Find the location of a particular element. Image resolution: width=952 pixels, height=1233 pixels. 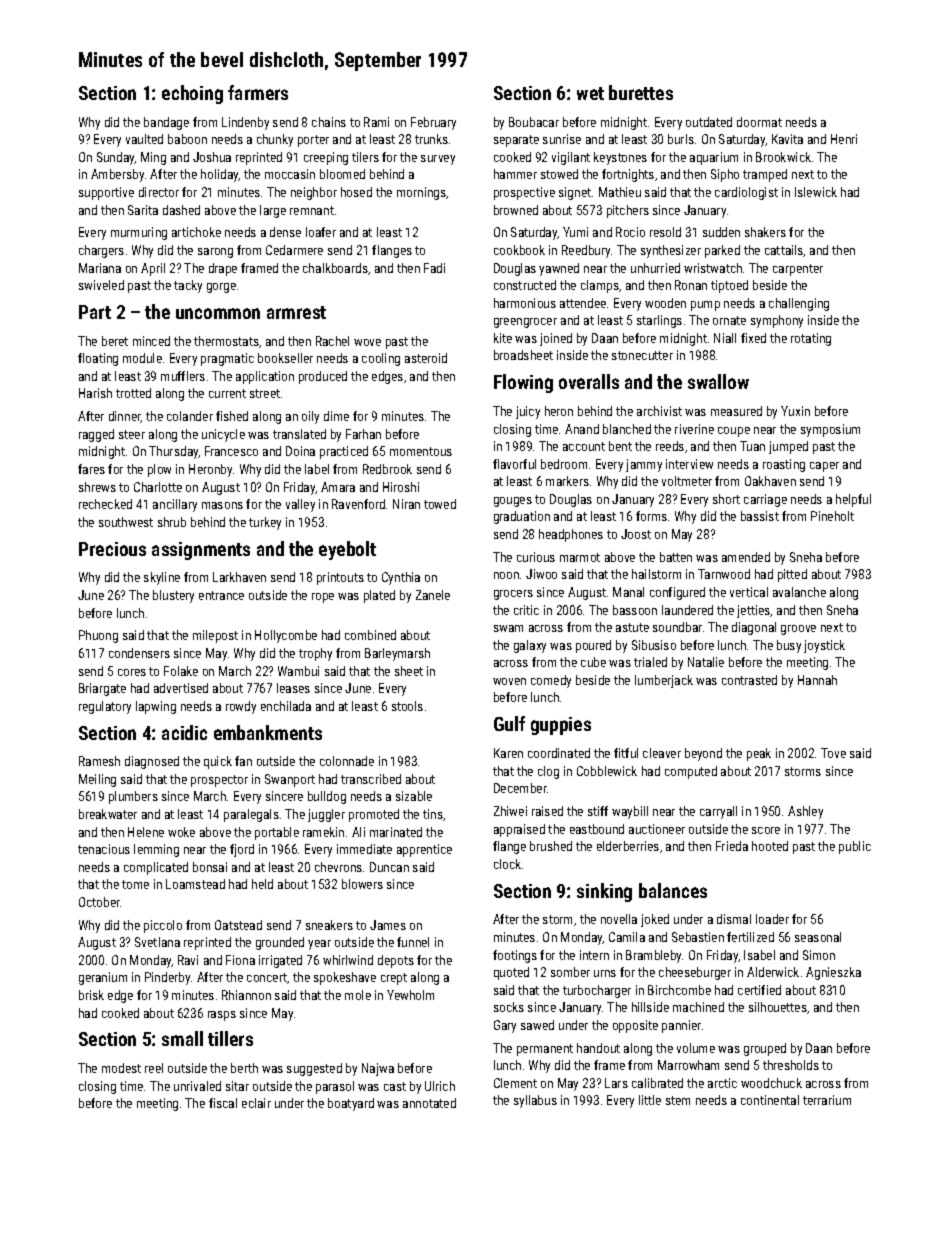

sudden is located at coordinates (721, 232).
